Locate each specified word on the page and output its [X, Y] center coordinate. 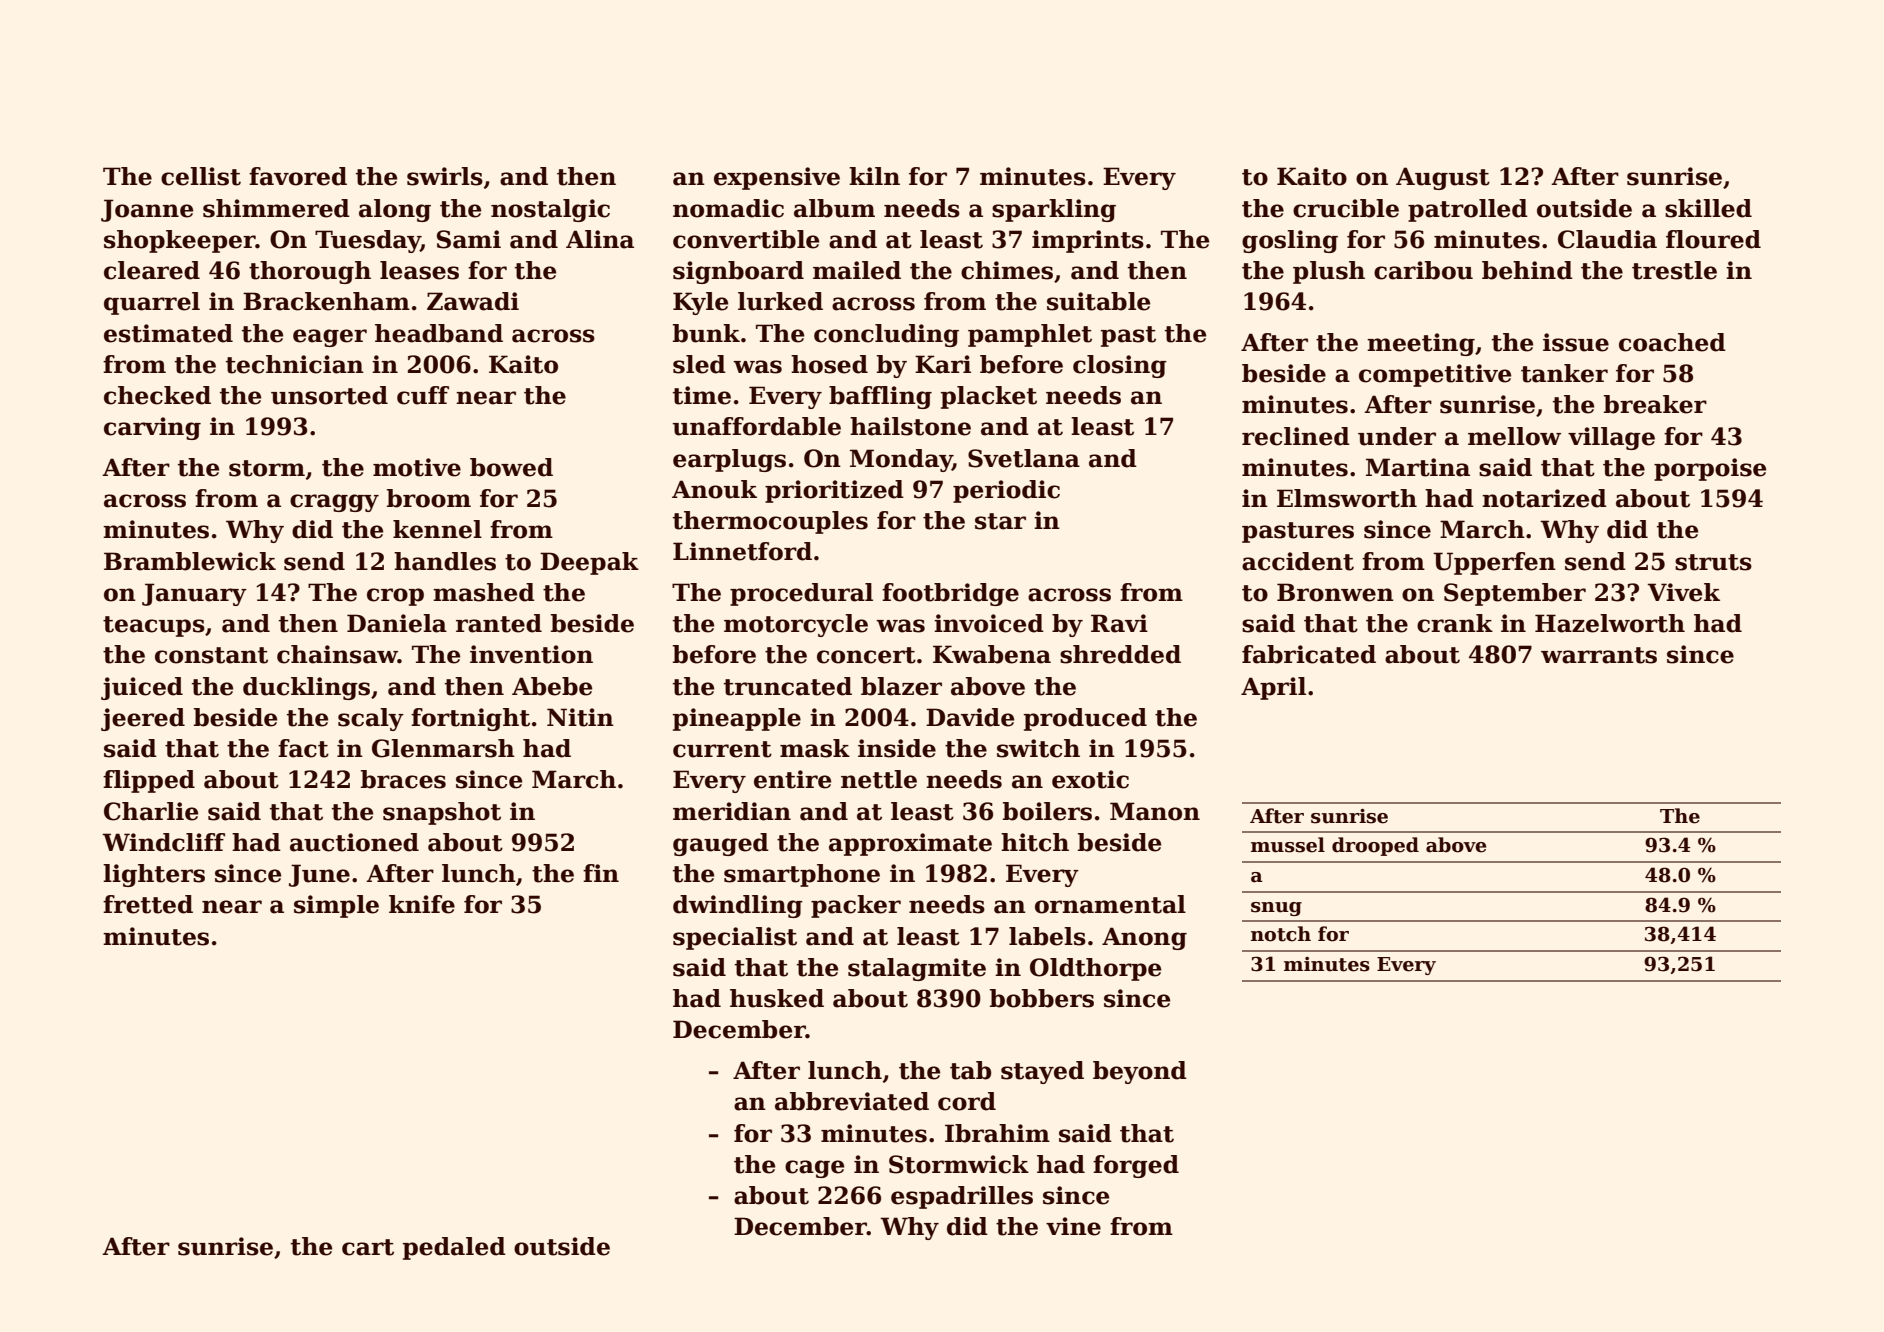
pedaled [454, 1248]
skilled [1708, 208]
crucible [1346, 208]
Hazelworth [1610, 623]
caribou [1423, 270]
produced [1085, 719]
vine [1073, 1226]
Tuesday [368, 241]
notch [1281, 934]
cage [814, 1169]
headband [439, 333]
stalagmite [917, 969]
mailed [857, 270]
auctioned [354, 842]
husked [777, 998]
